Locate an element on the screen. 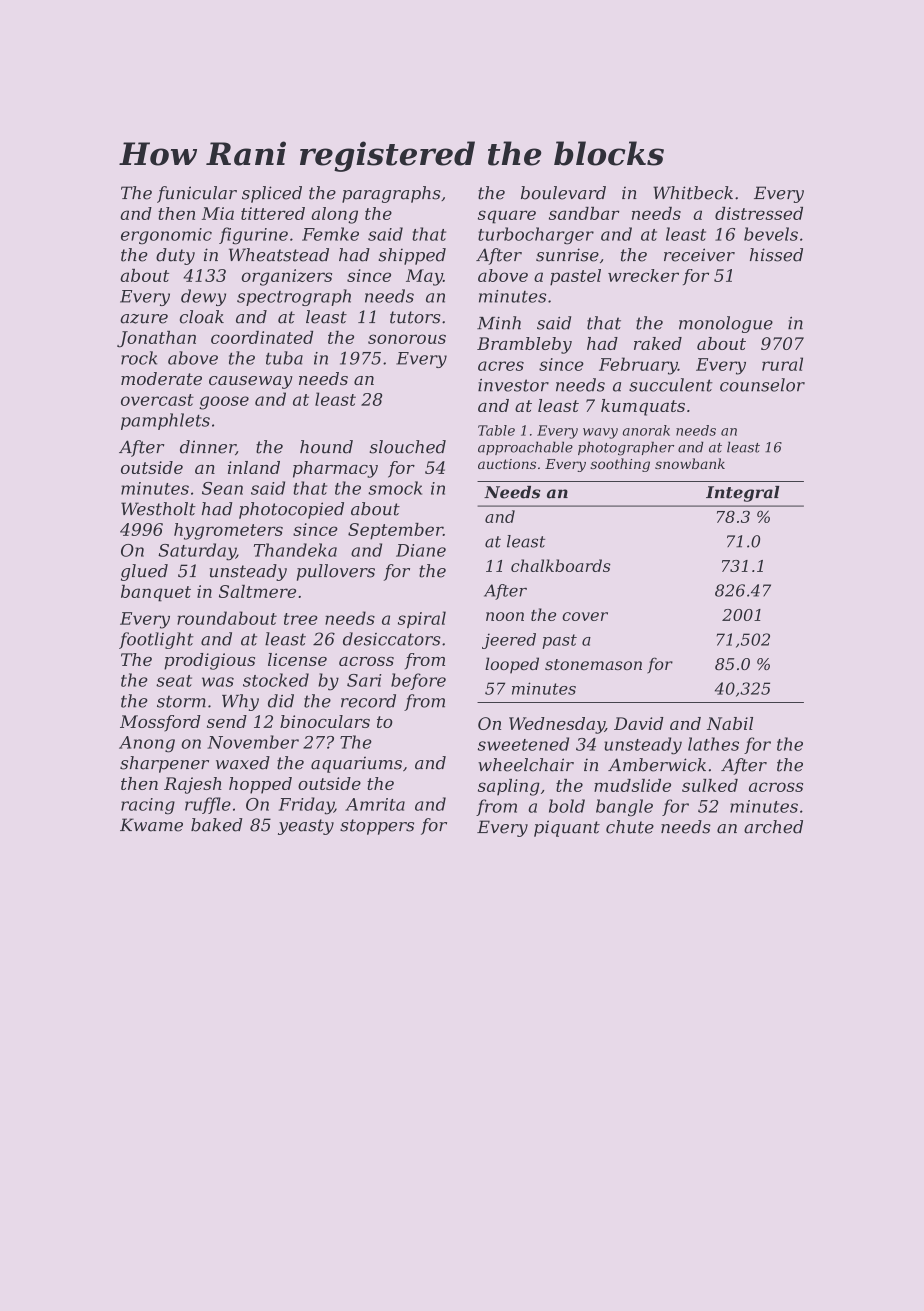  Table is located at coordinates (496, 430).
